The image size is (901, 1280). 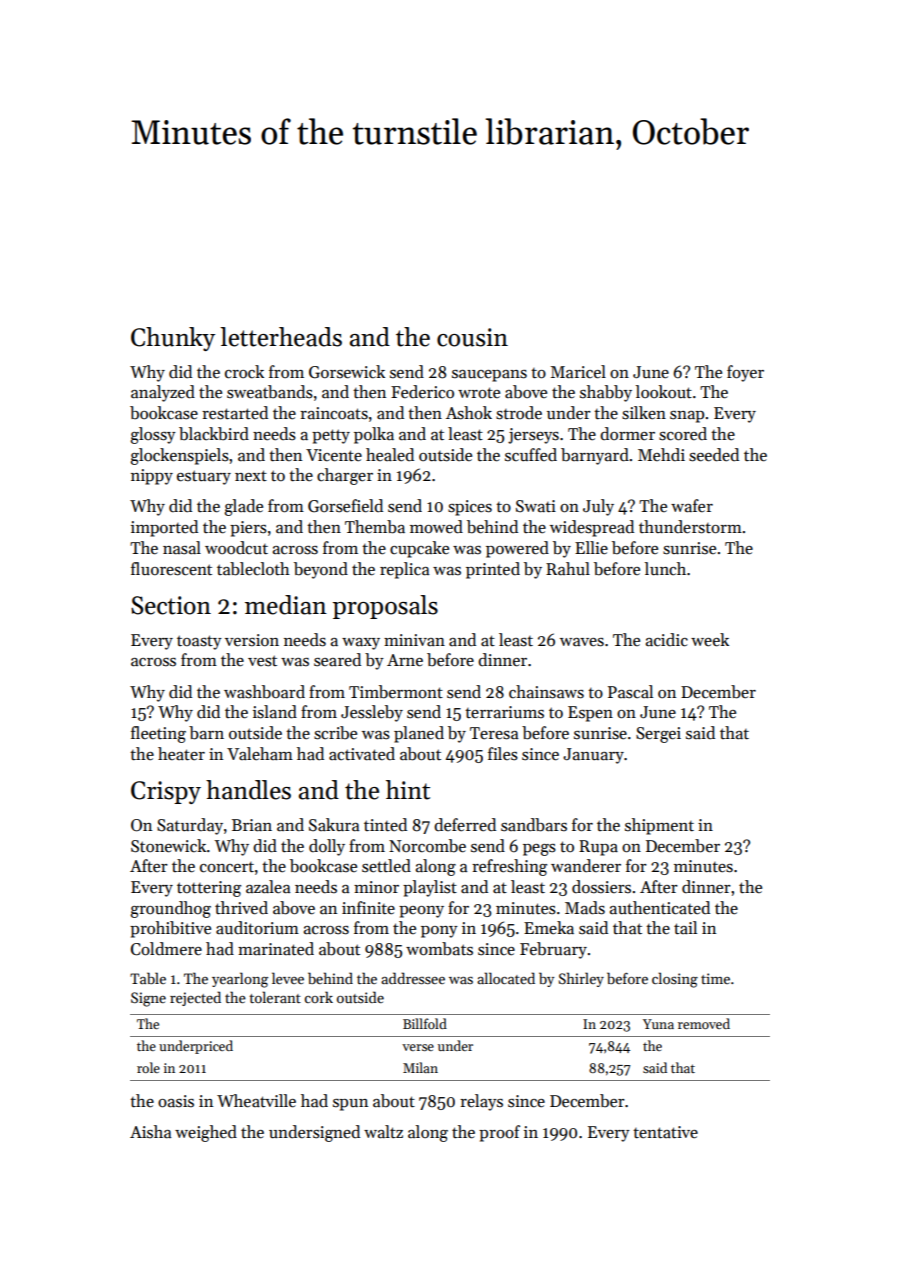 I want to click on marinated, so click(x=276, y=948).
